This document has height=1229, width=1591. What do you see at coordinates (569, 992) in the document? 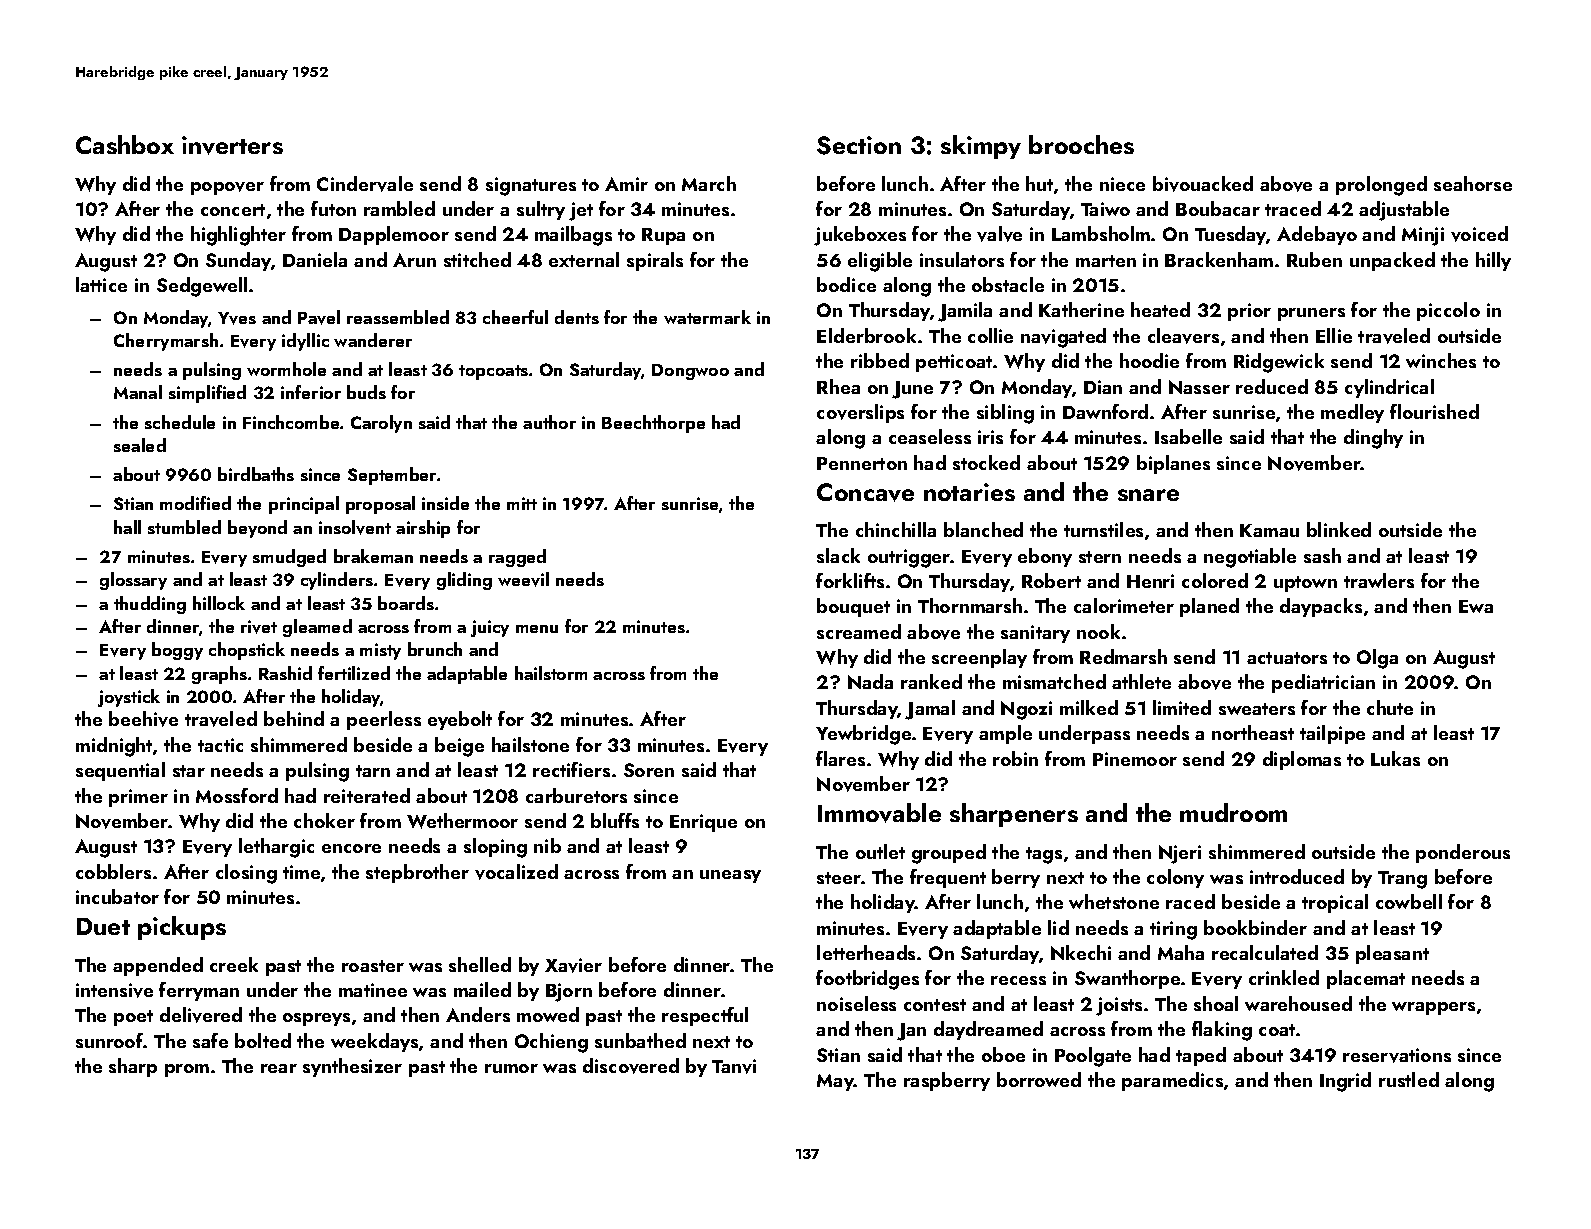
I see `Bjorn` at bounding box center [569, 992].
